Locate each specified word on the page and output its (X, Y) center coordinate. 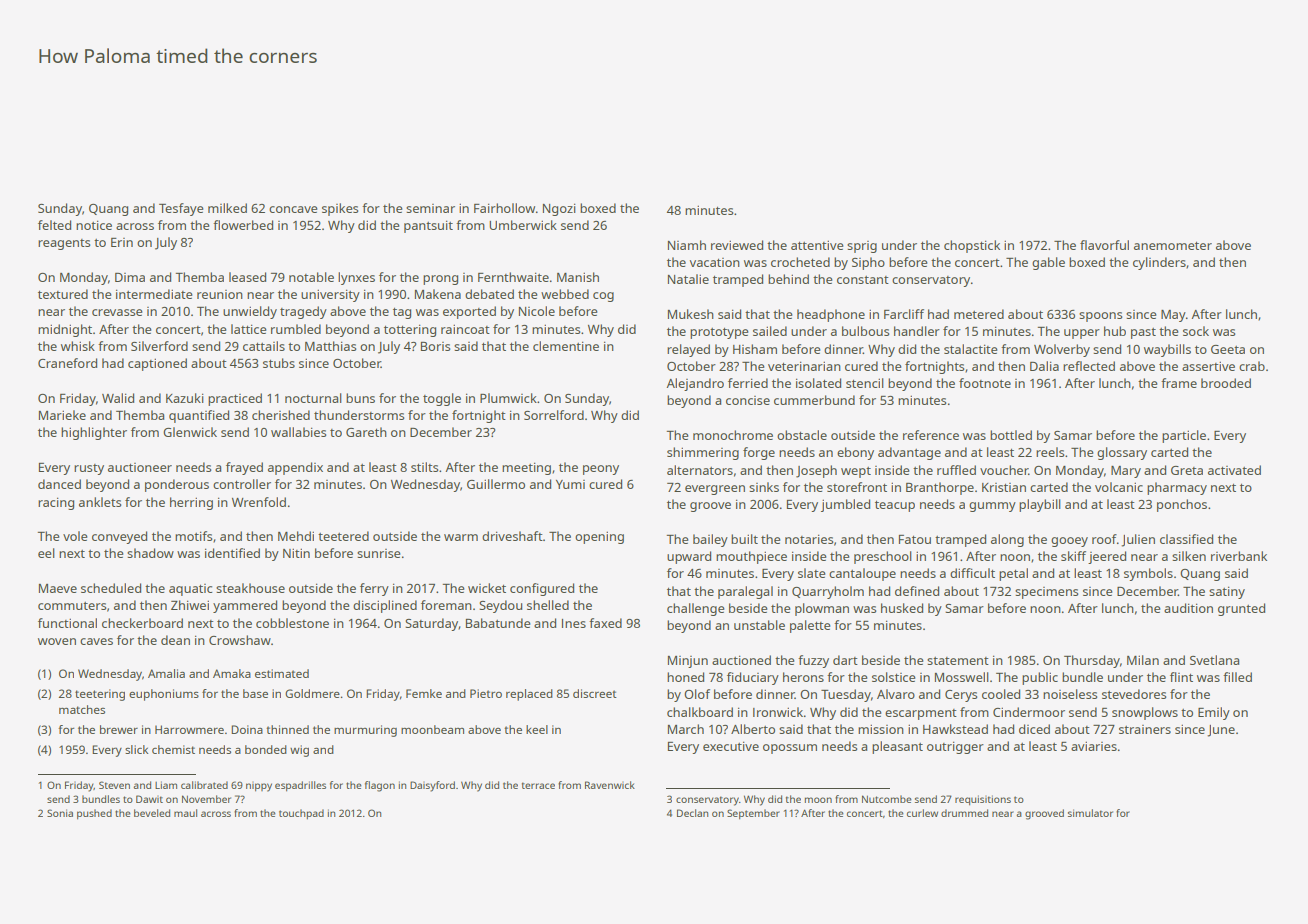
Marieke (62, 415)
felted (54, 225)
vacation (715, 262)
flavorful (1104, 245)
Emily (1214, 713)
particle (1184, 436)
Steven (114, 785)
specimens (1046, 593)
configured (542, 589)
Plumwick (508, 398)
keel (537, 729)
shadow (150, 553)
